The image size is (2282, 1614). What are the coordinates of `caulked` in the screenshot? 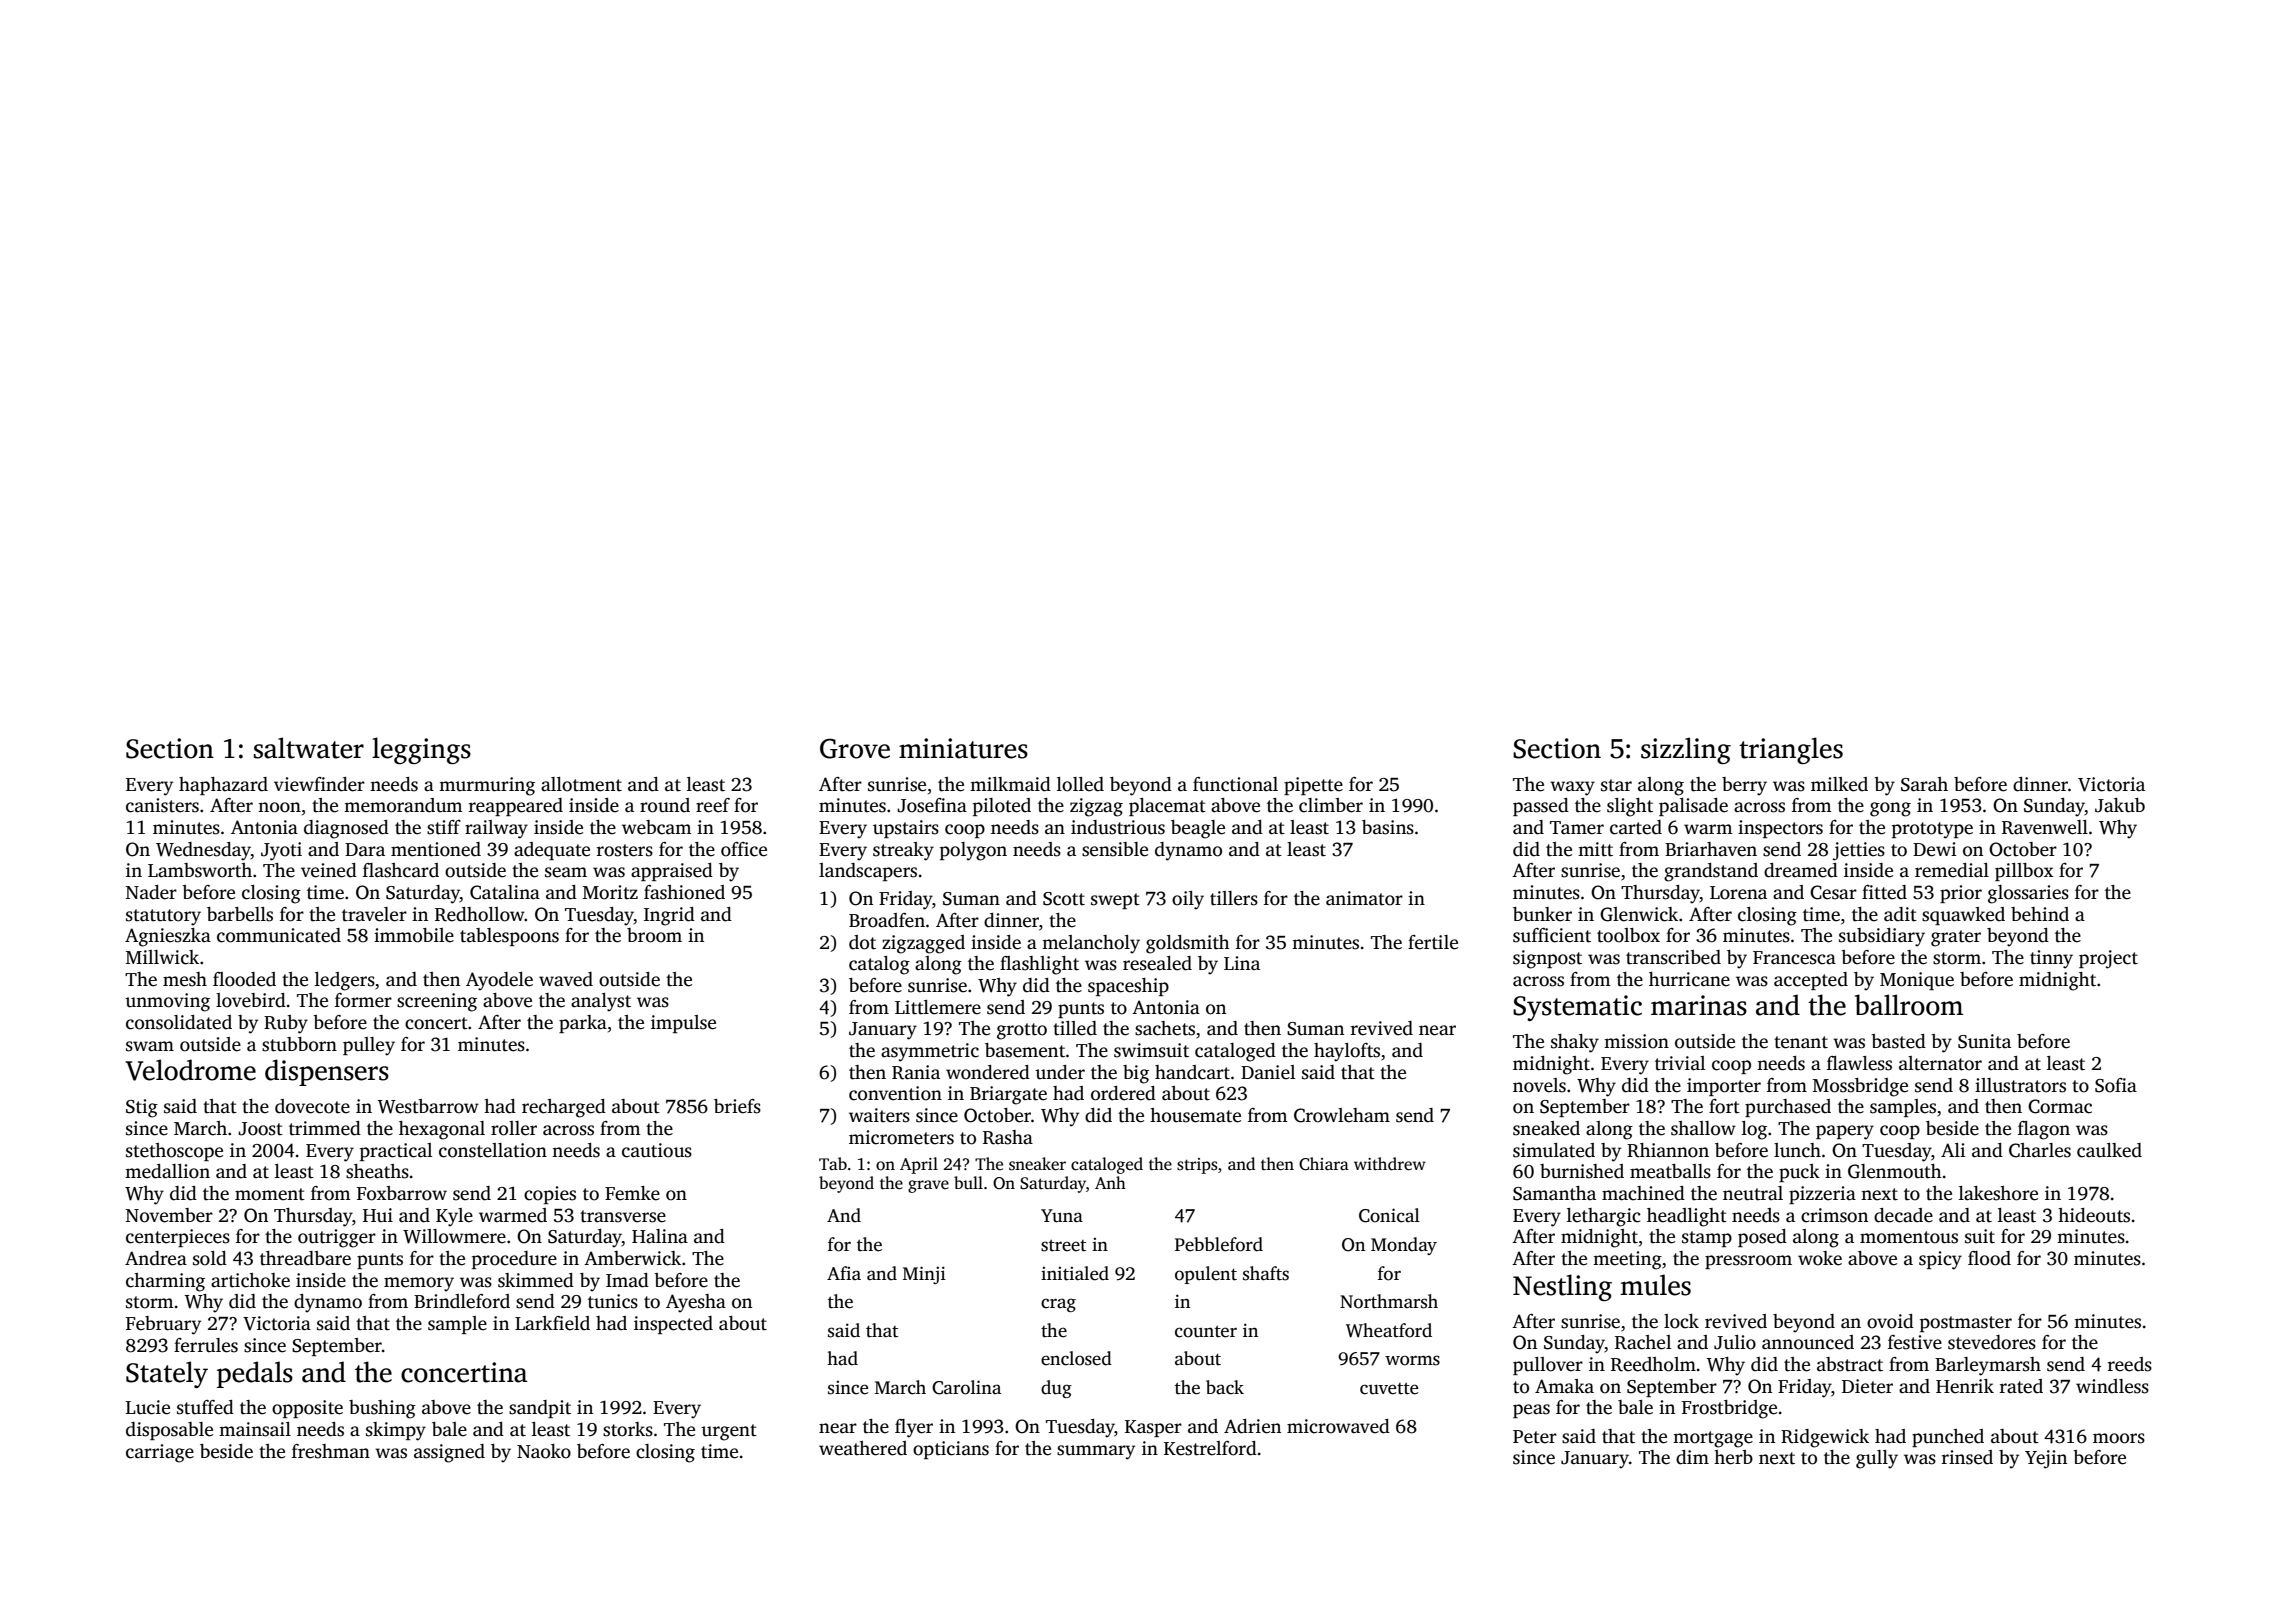 It's located at (2109, 1150).
